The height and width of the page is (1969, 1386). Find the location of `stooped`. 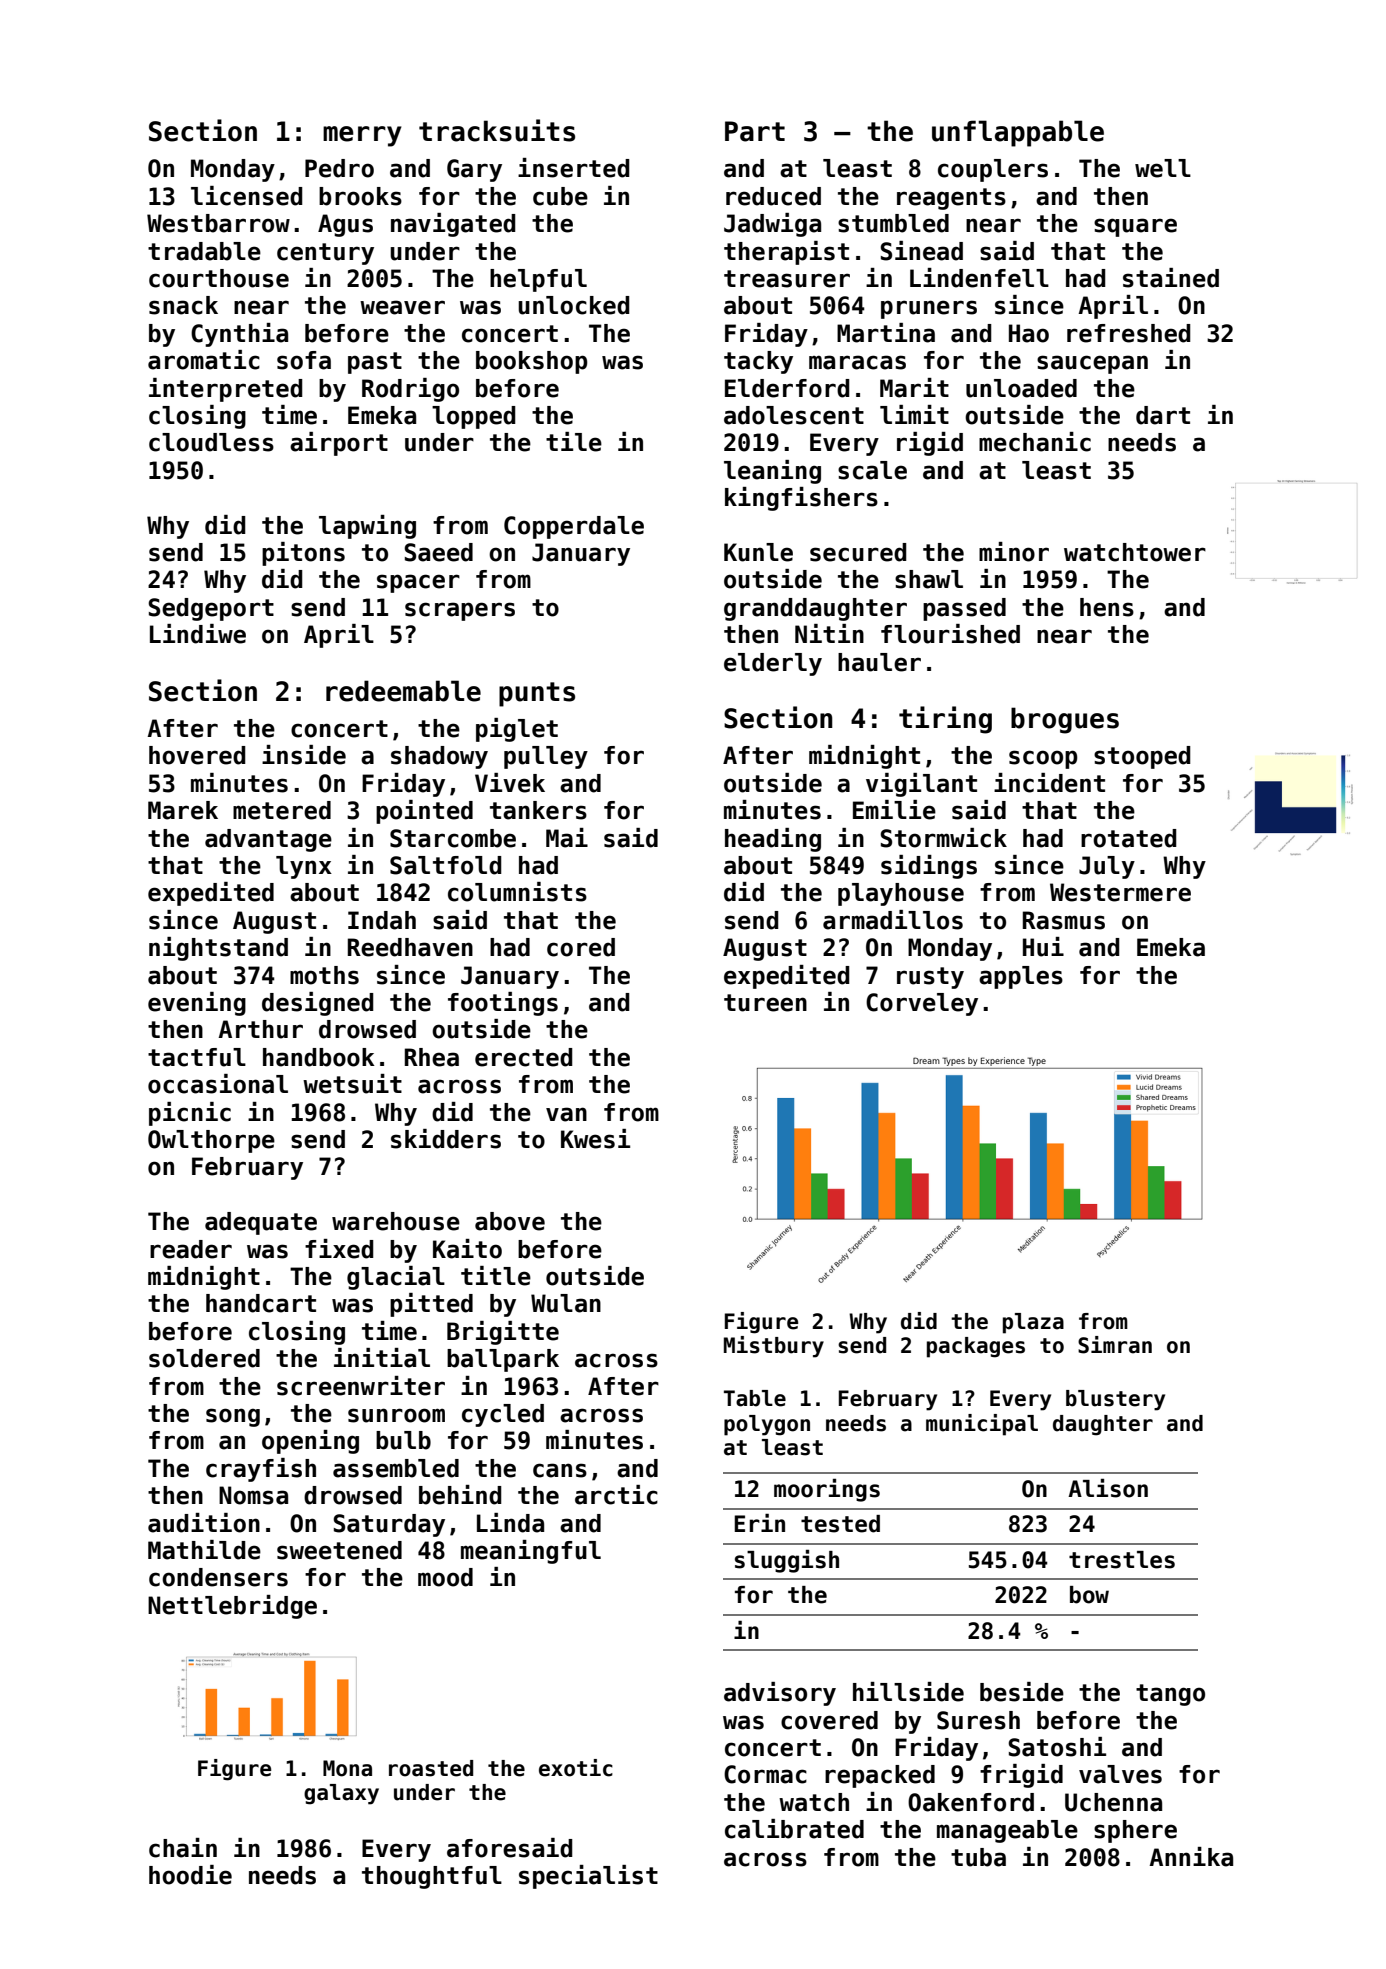

stooped is located at coordinates (1142, 757).
